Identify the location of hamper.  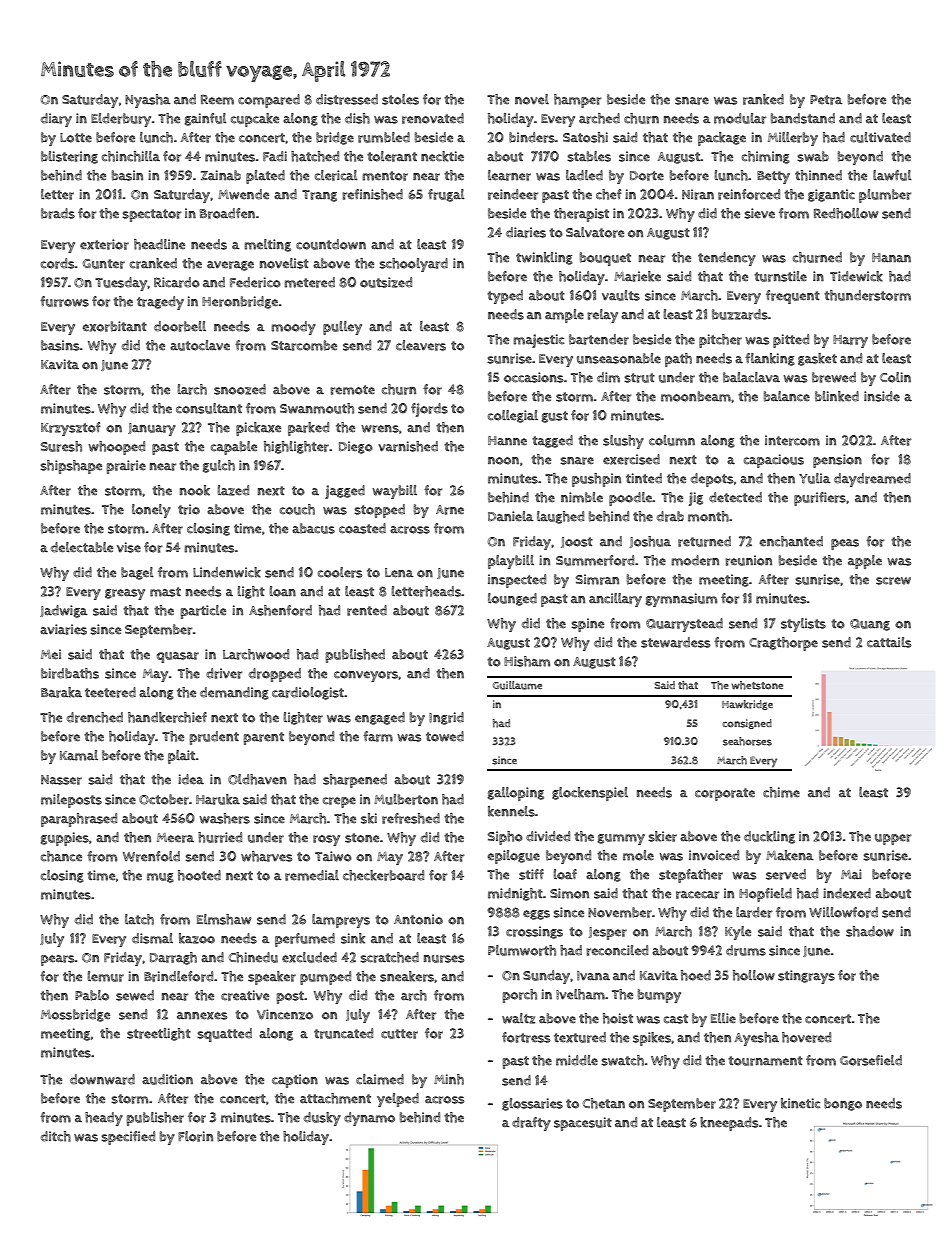
(577, 101).
